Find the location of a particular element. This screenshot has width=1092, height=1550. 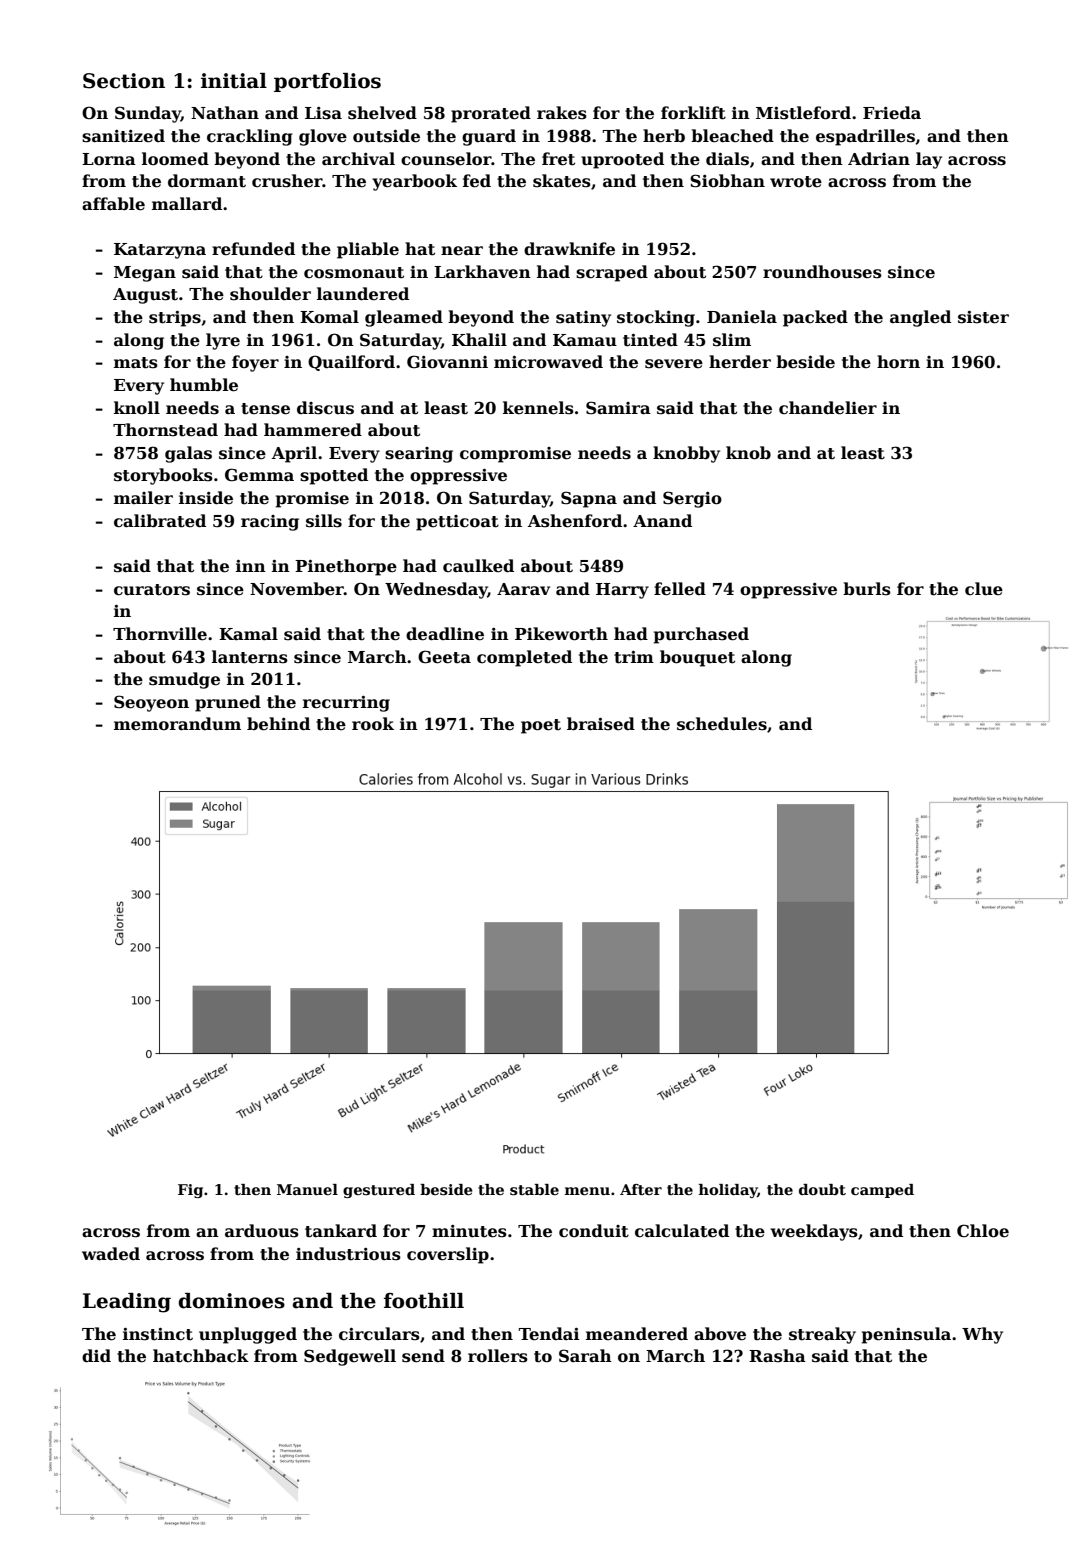

Manuel is located at coordinates (307, 1189).
